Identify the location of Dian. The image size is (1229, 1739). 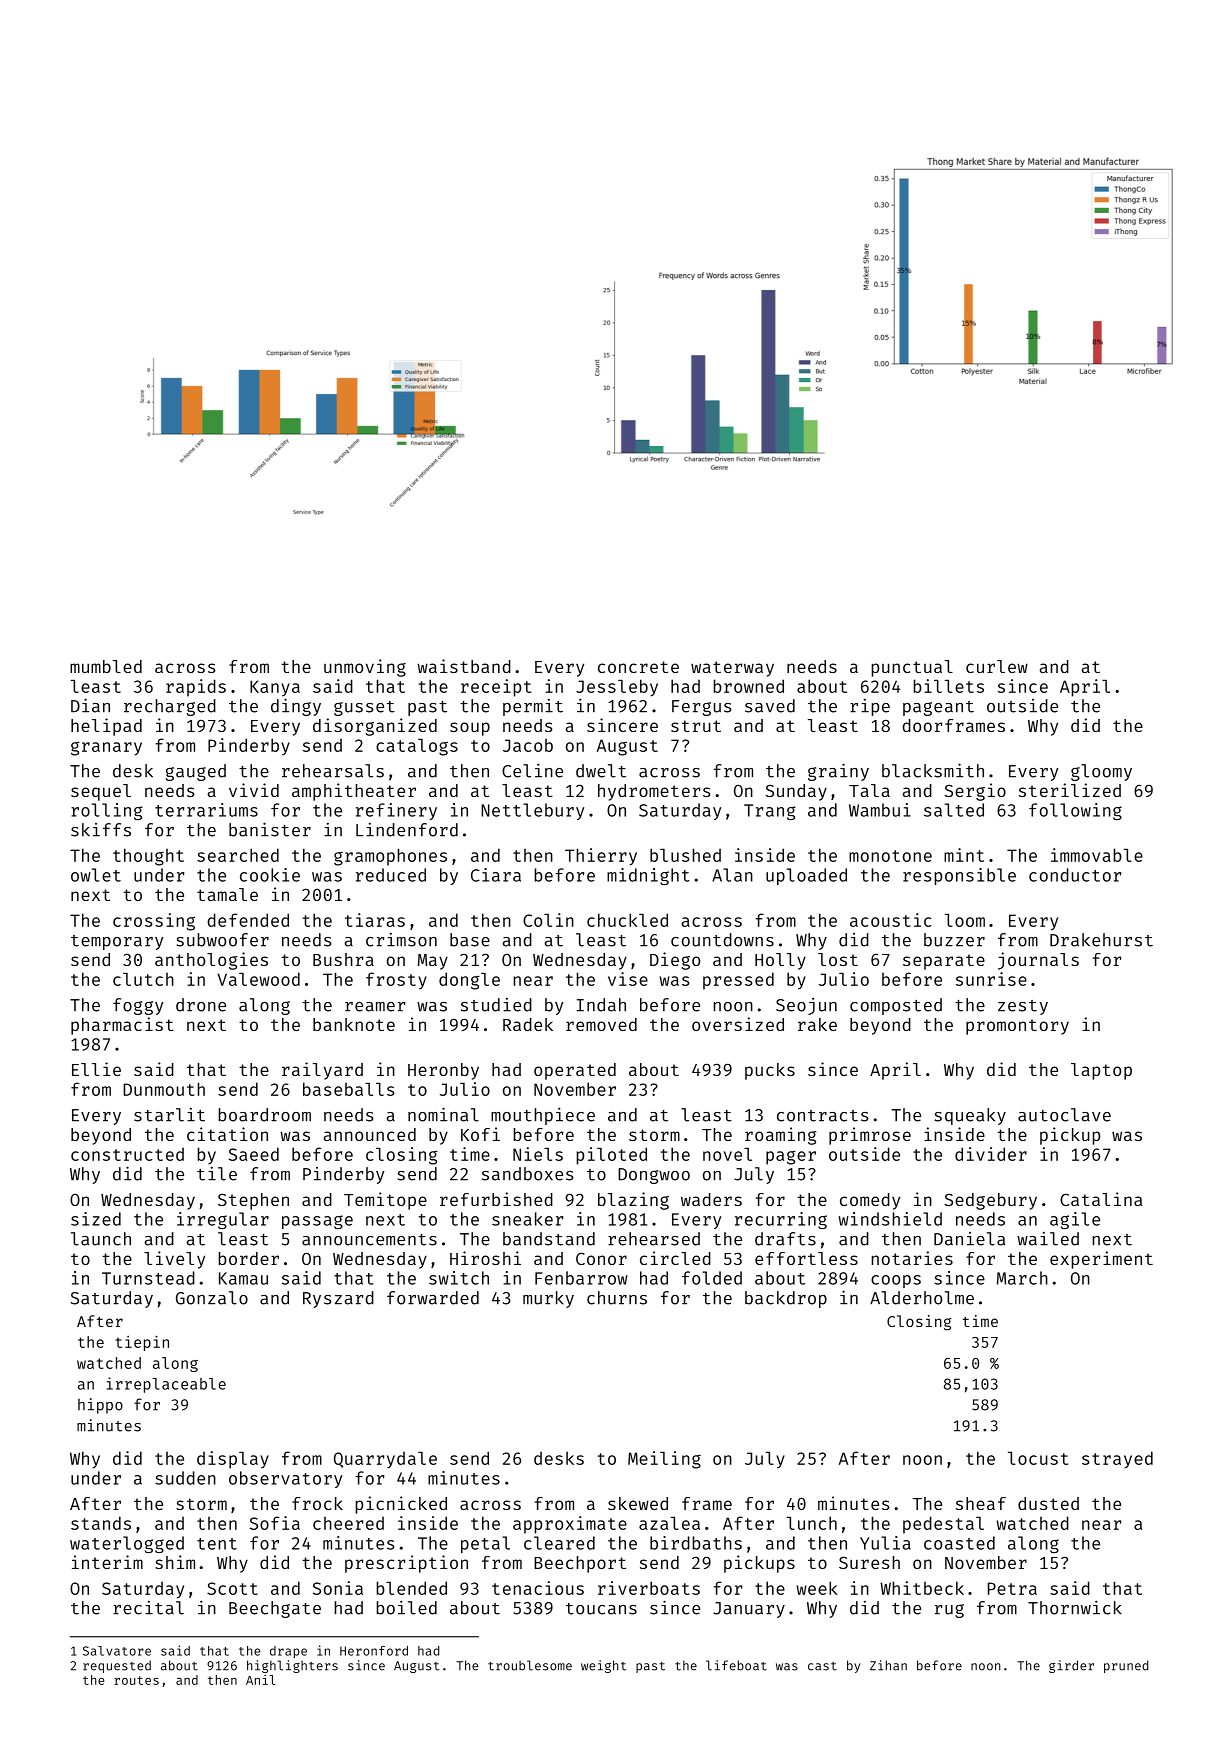
(90, 705).
